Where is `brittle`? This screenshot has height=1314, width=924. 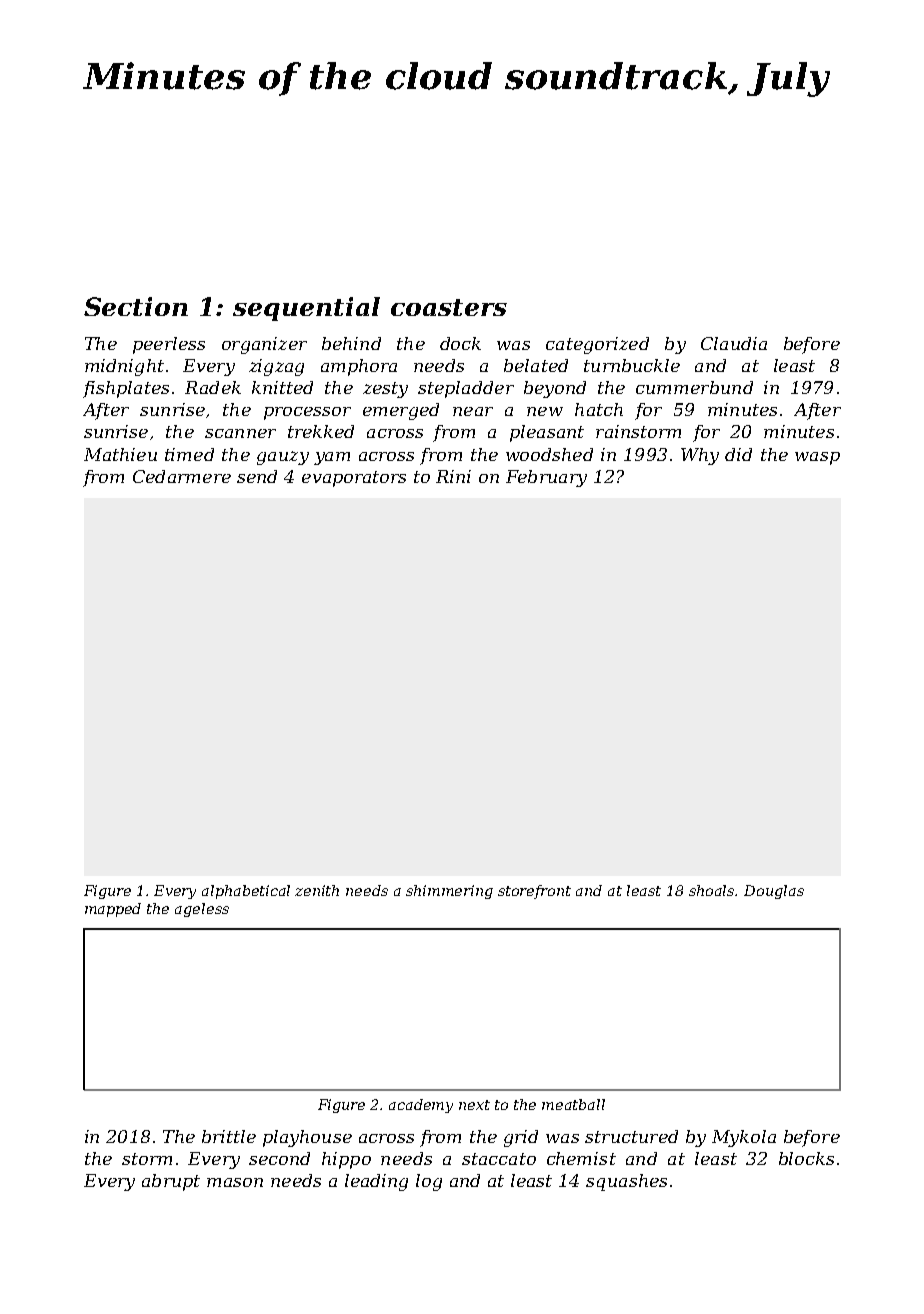
brittle is located at coordinates (229, 1136).
